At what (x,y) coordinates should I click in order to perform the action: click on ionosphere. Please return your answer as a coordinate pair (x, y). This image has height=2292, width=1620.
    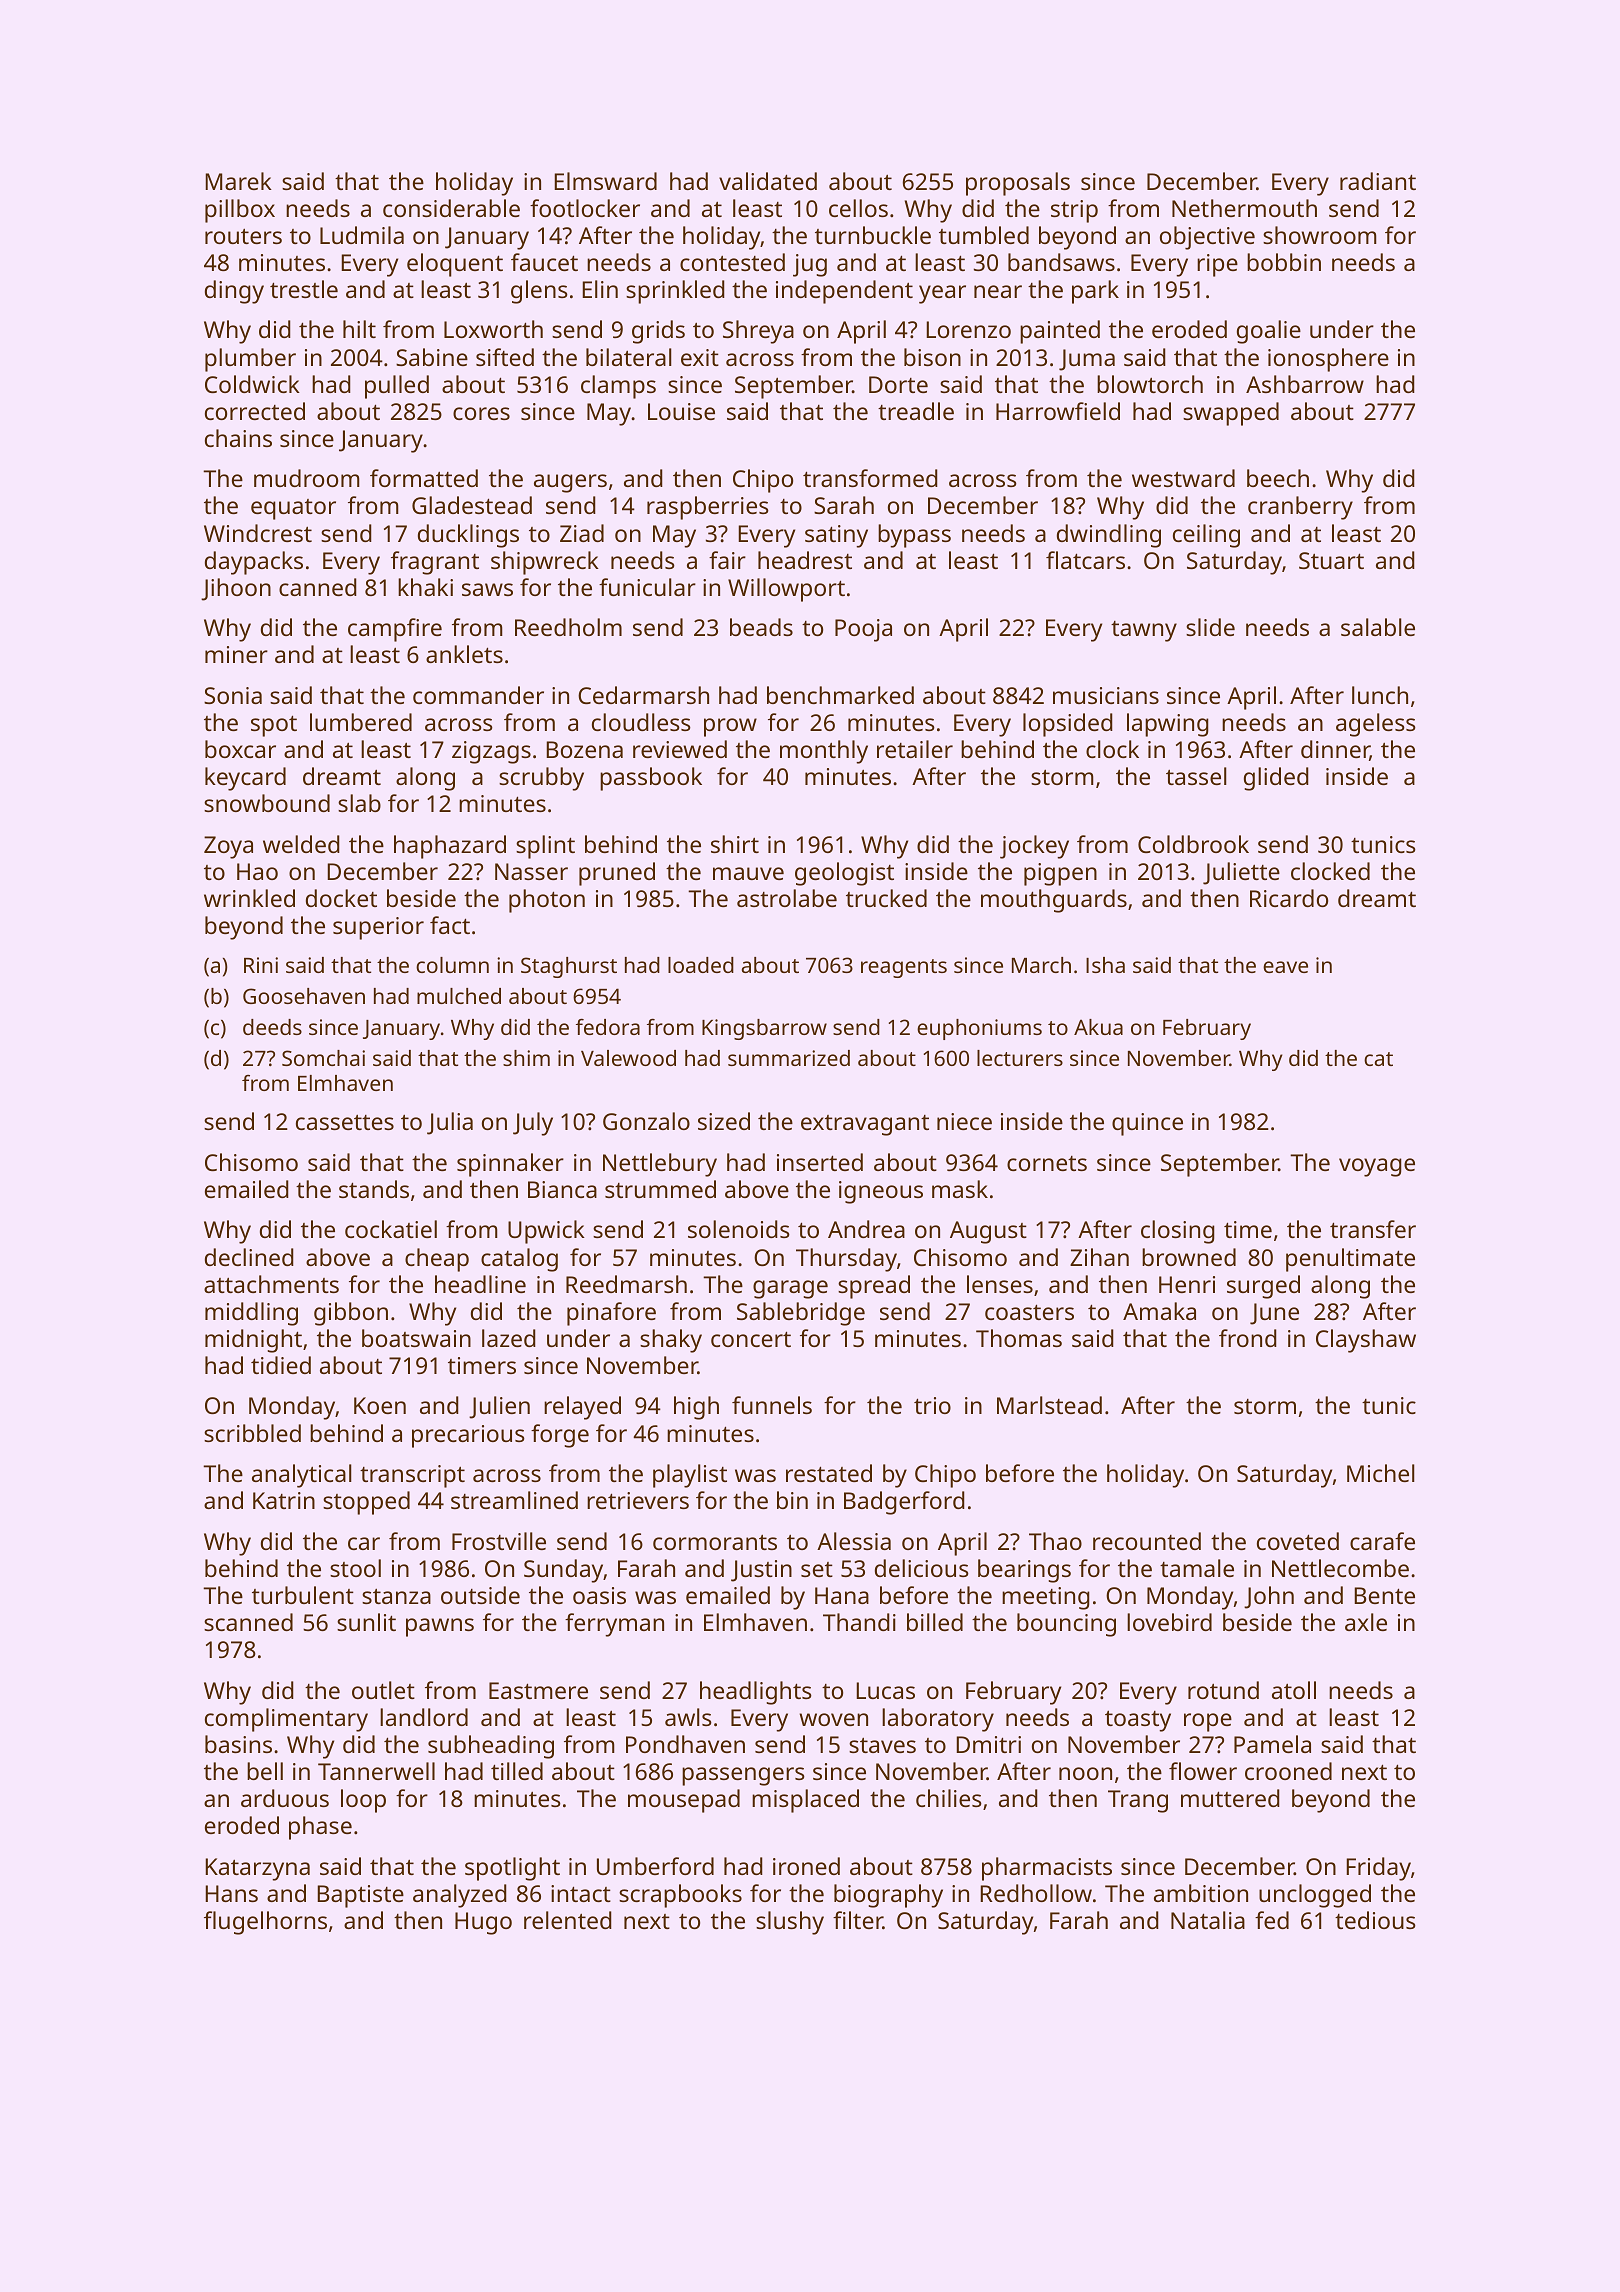
    Looking at the image, I should click on (1328, 360).
